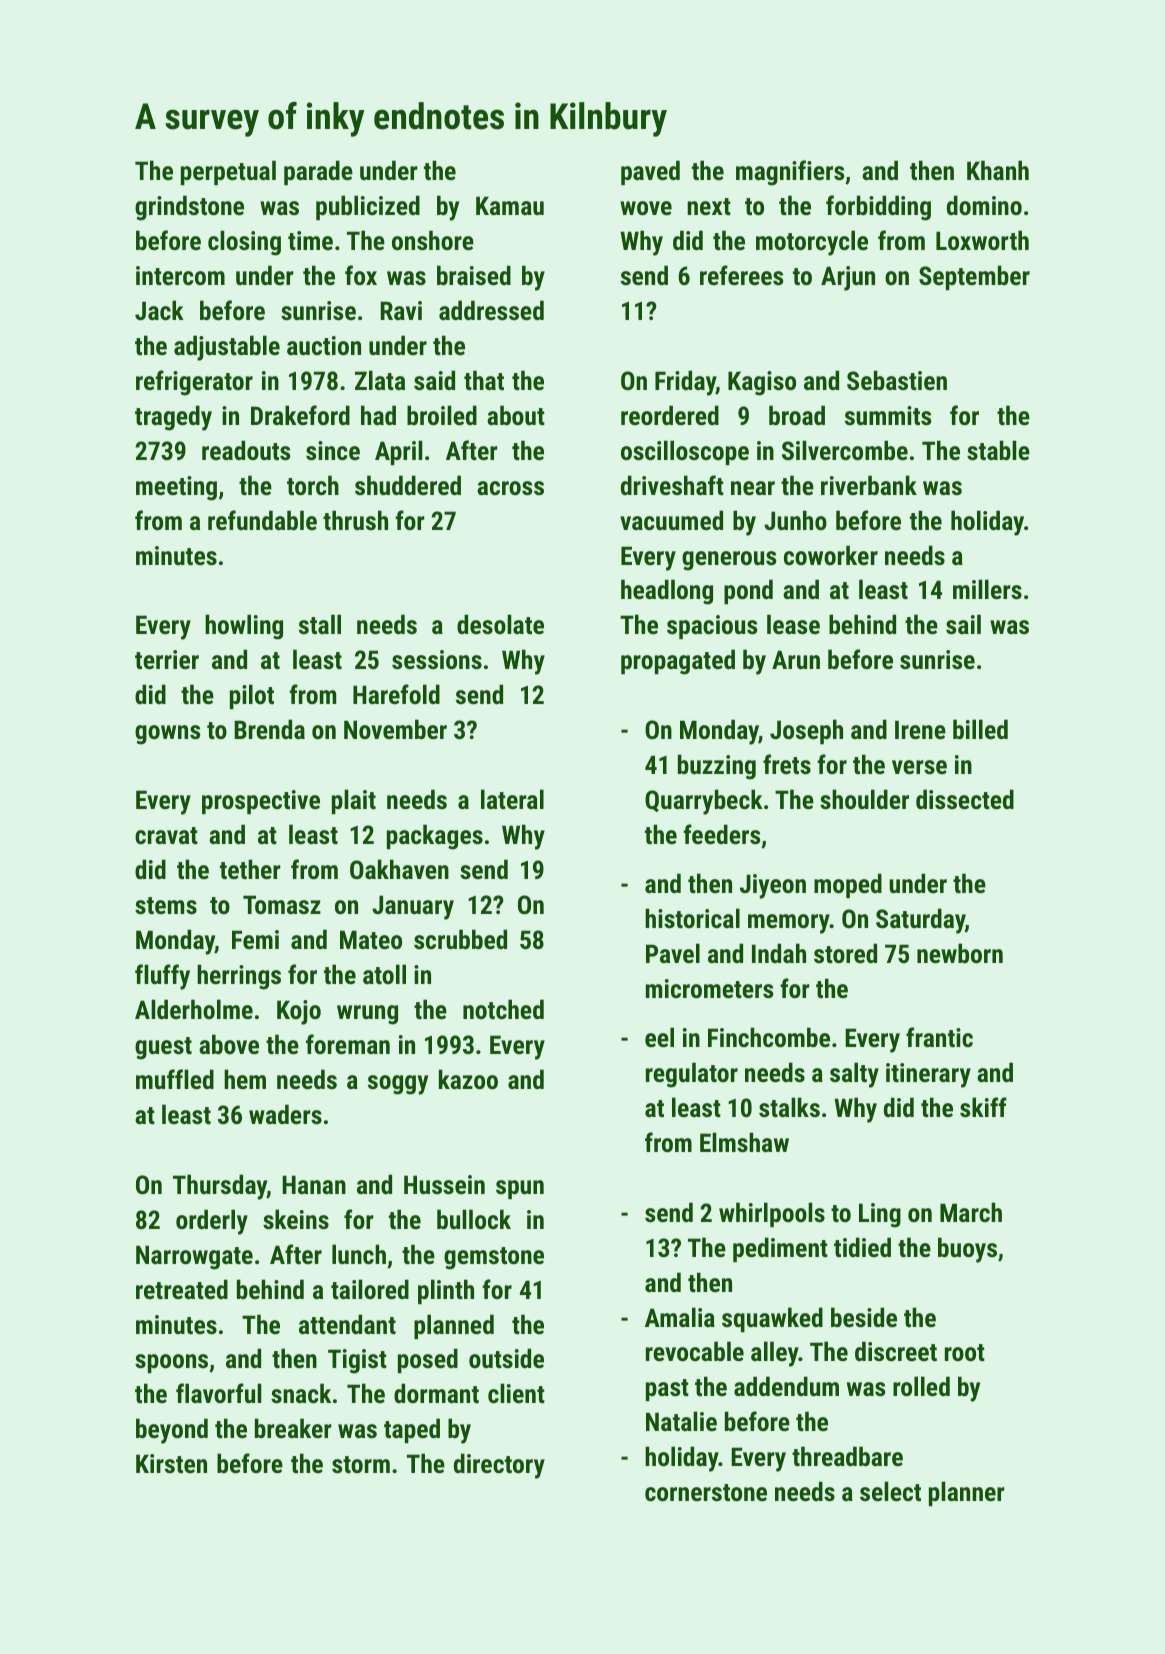 The height and width of the document is (1654, 1165). What do you see at coordinates (998, 170) in the document?
I see `Khanh` at bounding box center [998, 170].
